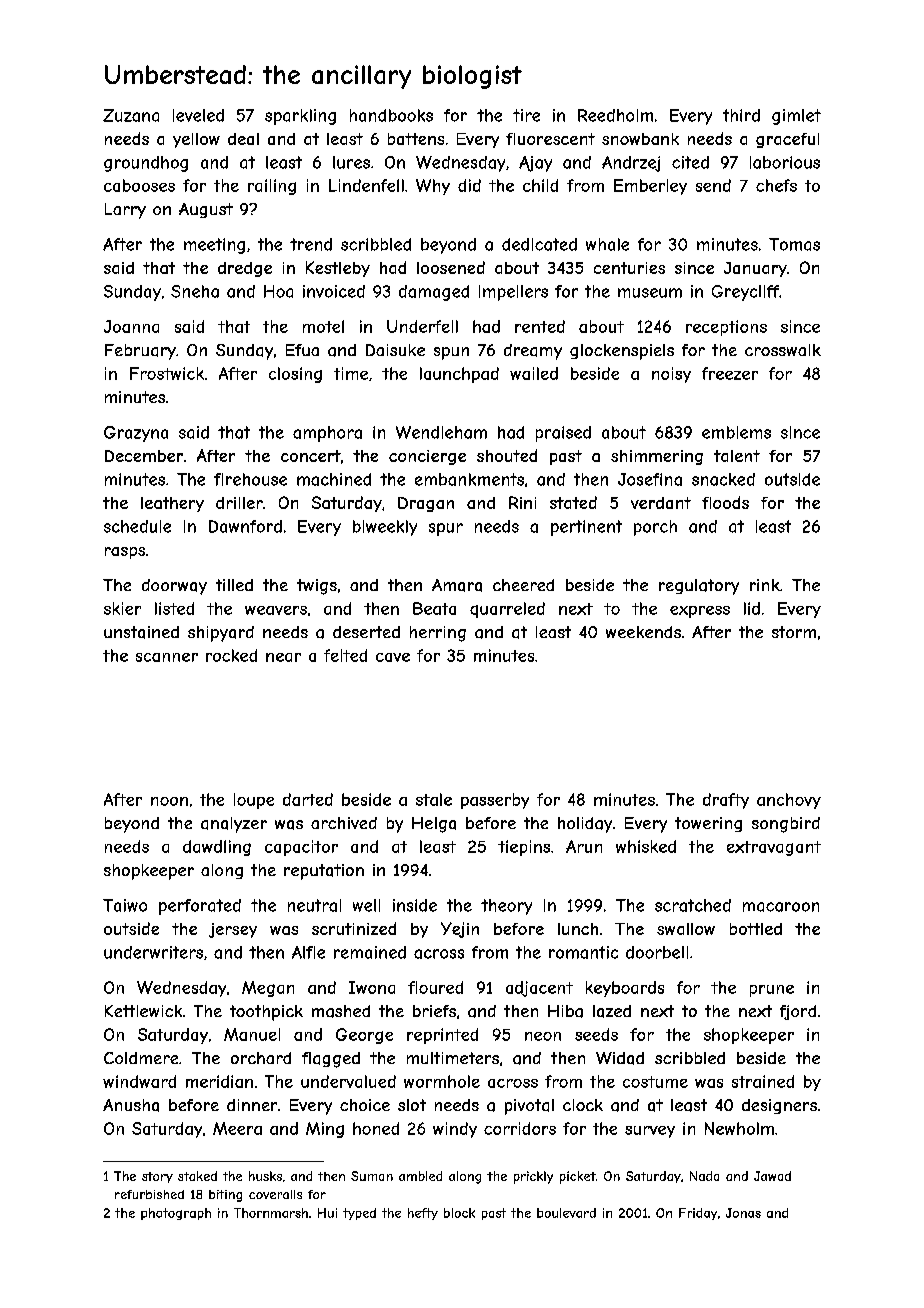 This document has width=924, height=1308. What do you see at coordinates (615, 115) in the document?
I see `Reedholm` at bounding box center [615, 115].
